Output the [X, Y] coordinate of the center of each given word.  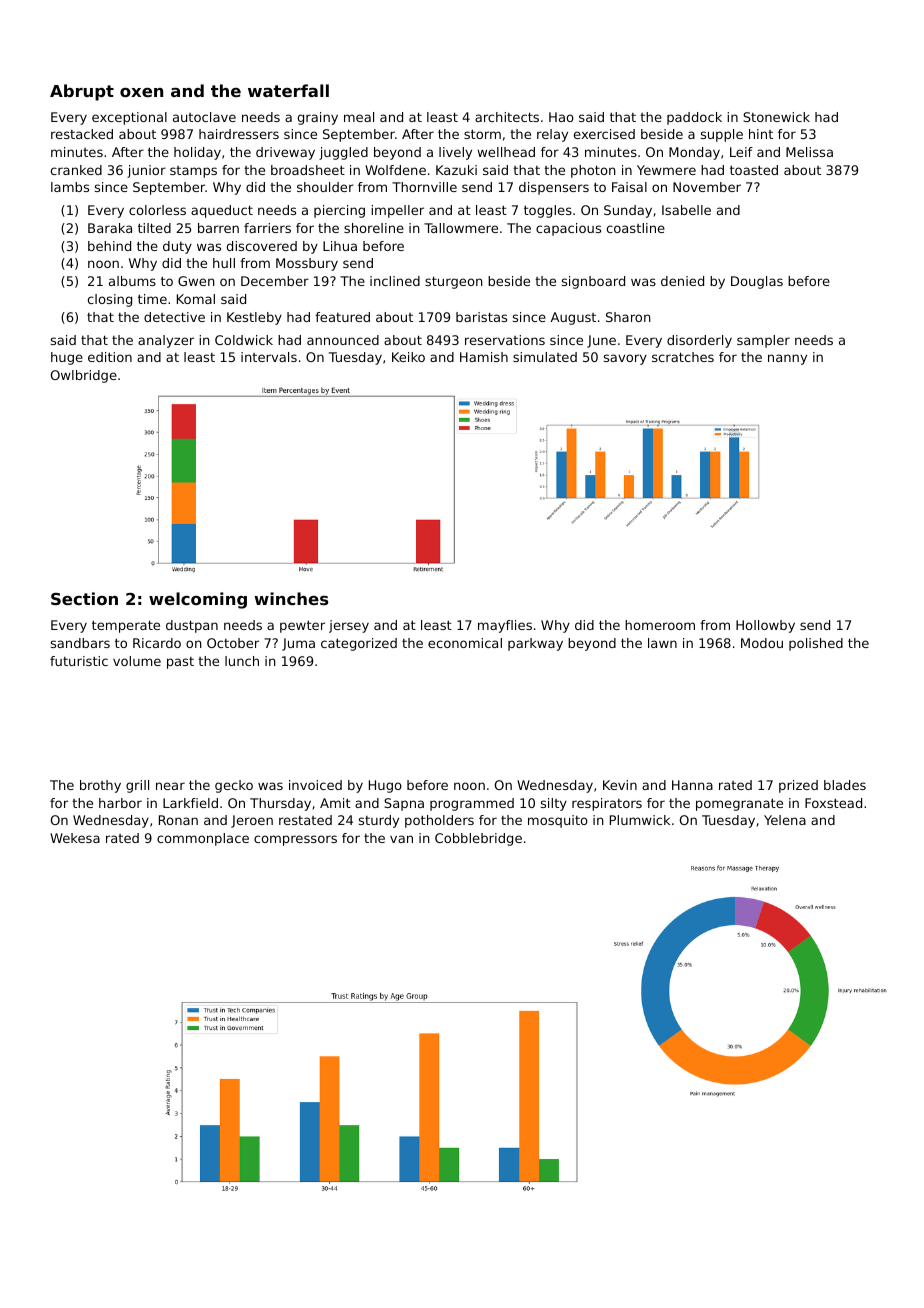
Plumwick [640, 820]
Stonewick [776, 117]
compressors [295, 840]
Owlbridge [84, 376]
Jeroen [252, 821]
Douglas [757, 282]
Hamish [484, 357]
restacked [82, 134]
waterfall [288, 90]
